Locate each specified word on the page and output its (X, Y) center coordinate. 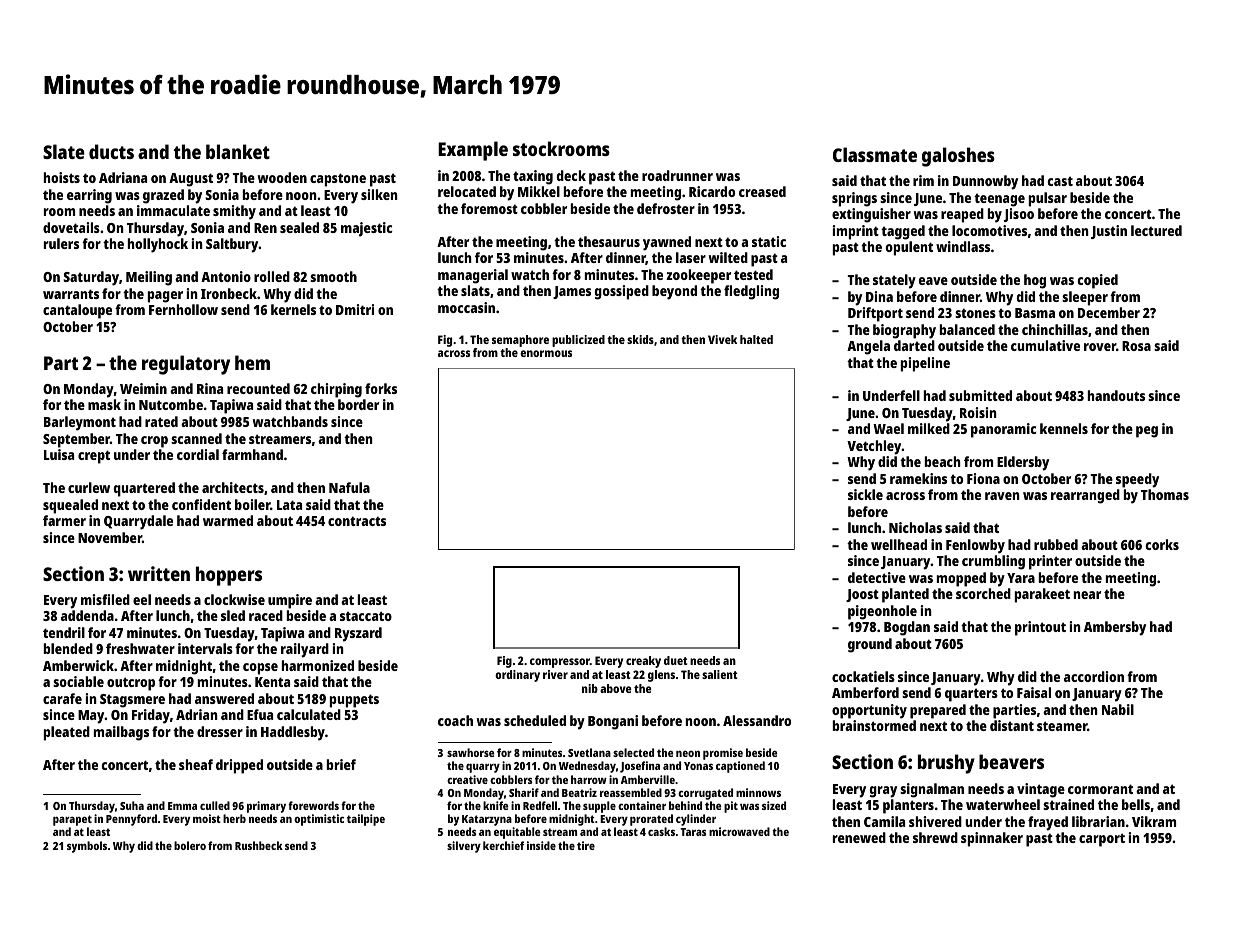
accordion (1094, 676)
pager (165, 297)
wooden (282, 177)
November (110, 537)
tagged (903, 232)
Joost (862, 595)
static (769, 241)
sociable (78, 681)
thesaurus (609, 241)
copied (1098, 281)
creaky (643, 662)
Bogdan (907, 628)
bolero (190, 845)
